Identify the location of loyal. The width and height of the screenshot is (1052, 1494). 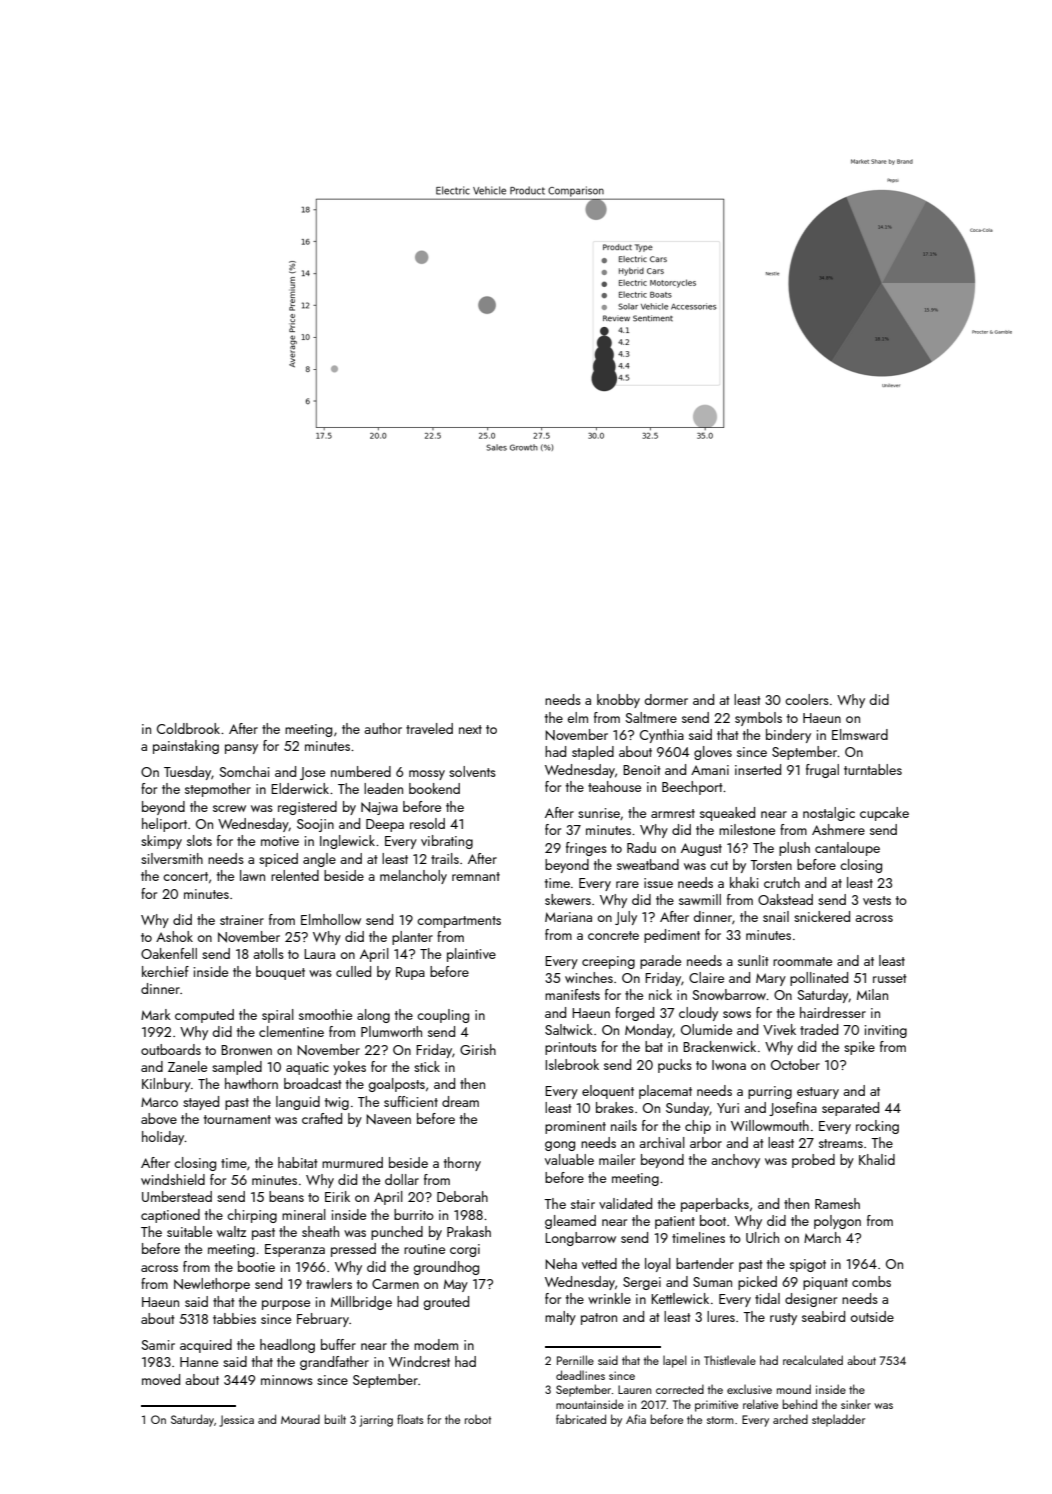
(658, 1265).
